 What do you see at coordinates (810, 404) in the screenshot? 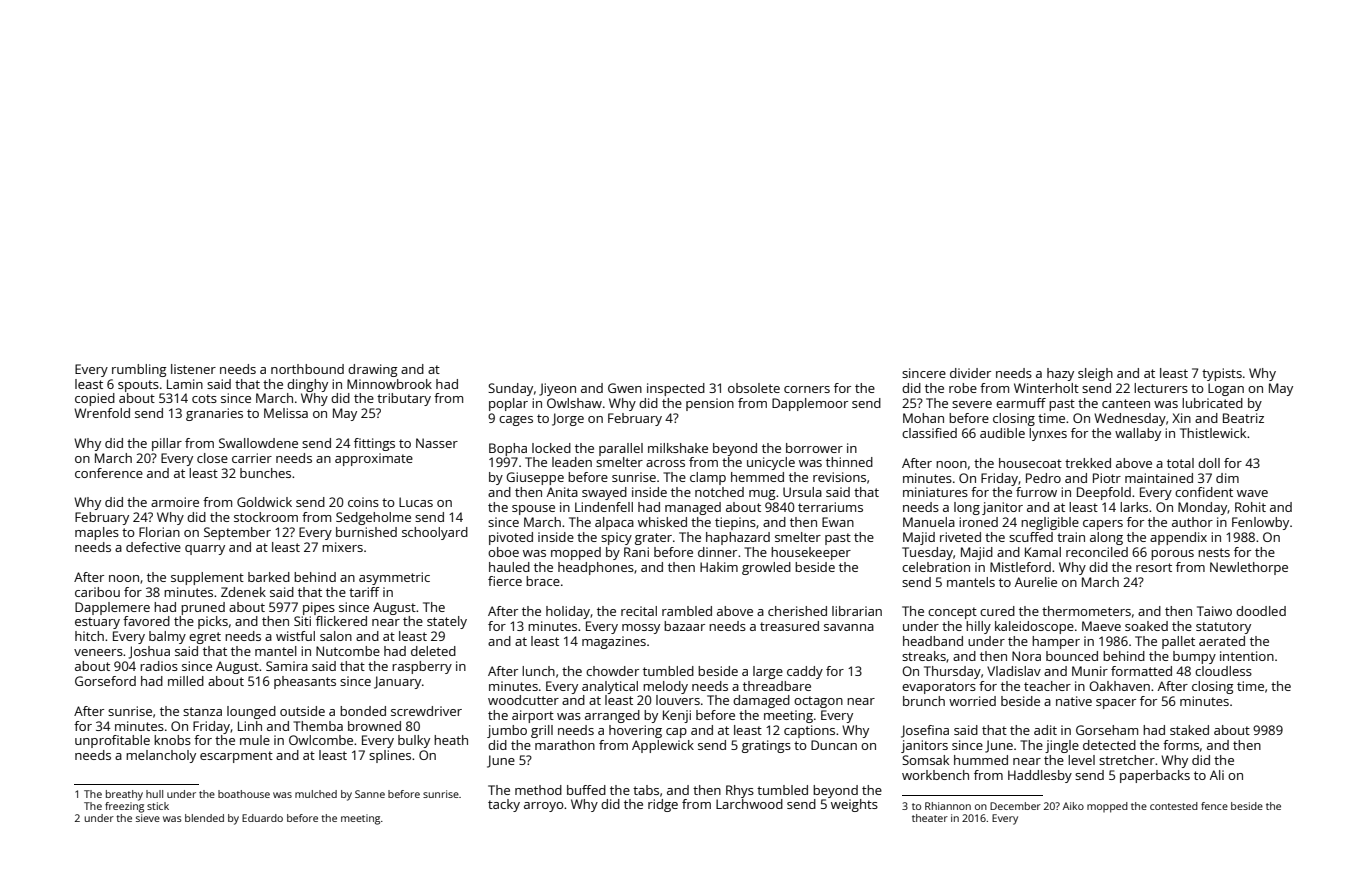
I see `Dapplemoor` at bounding box center [810, 404].
